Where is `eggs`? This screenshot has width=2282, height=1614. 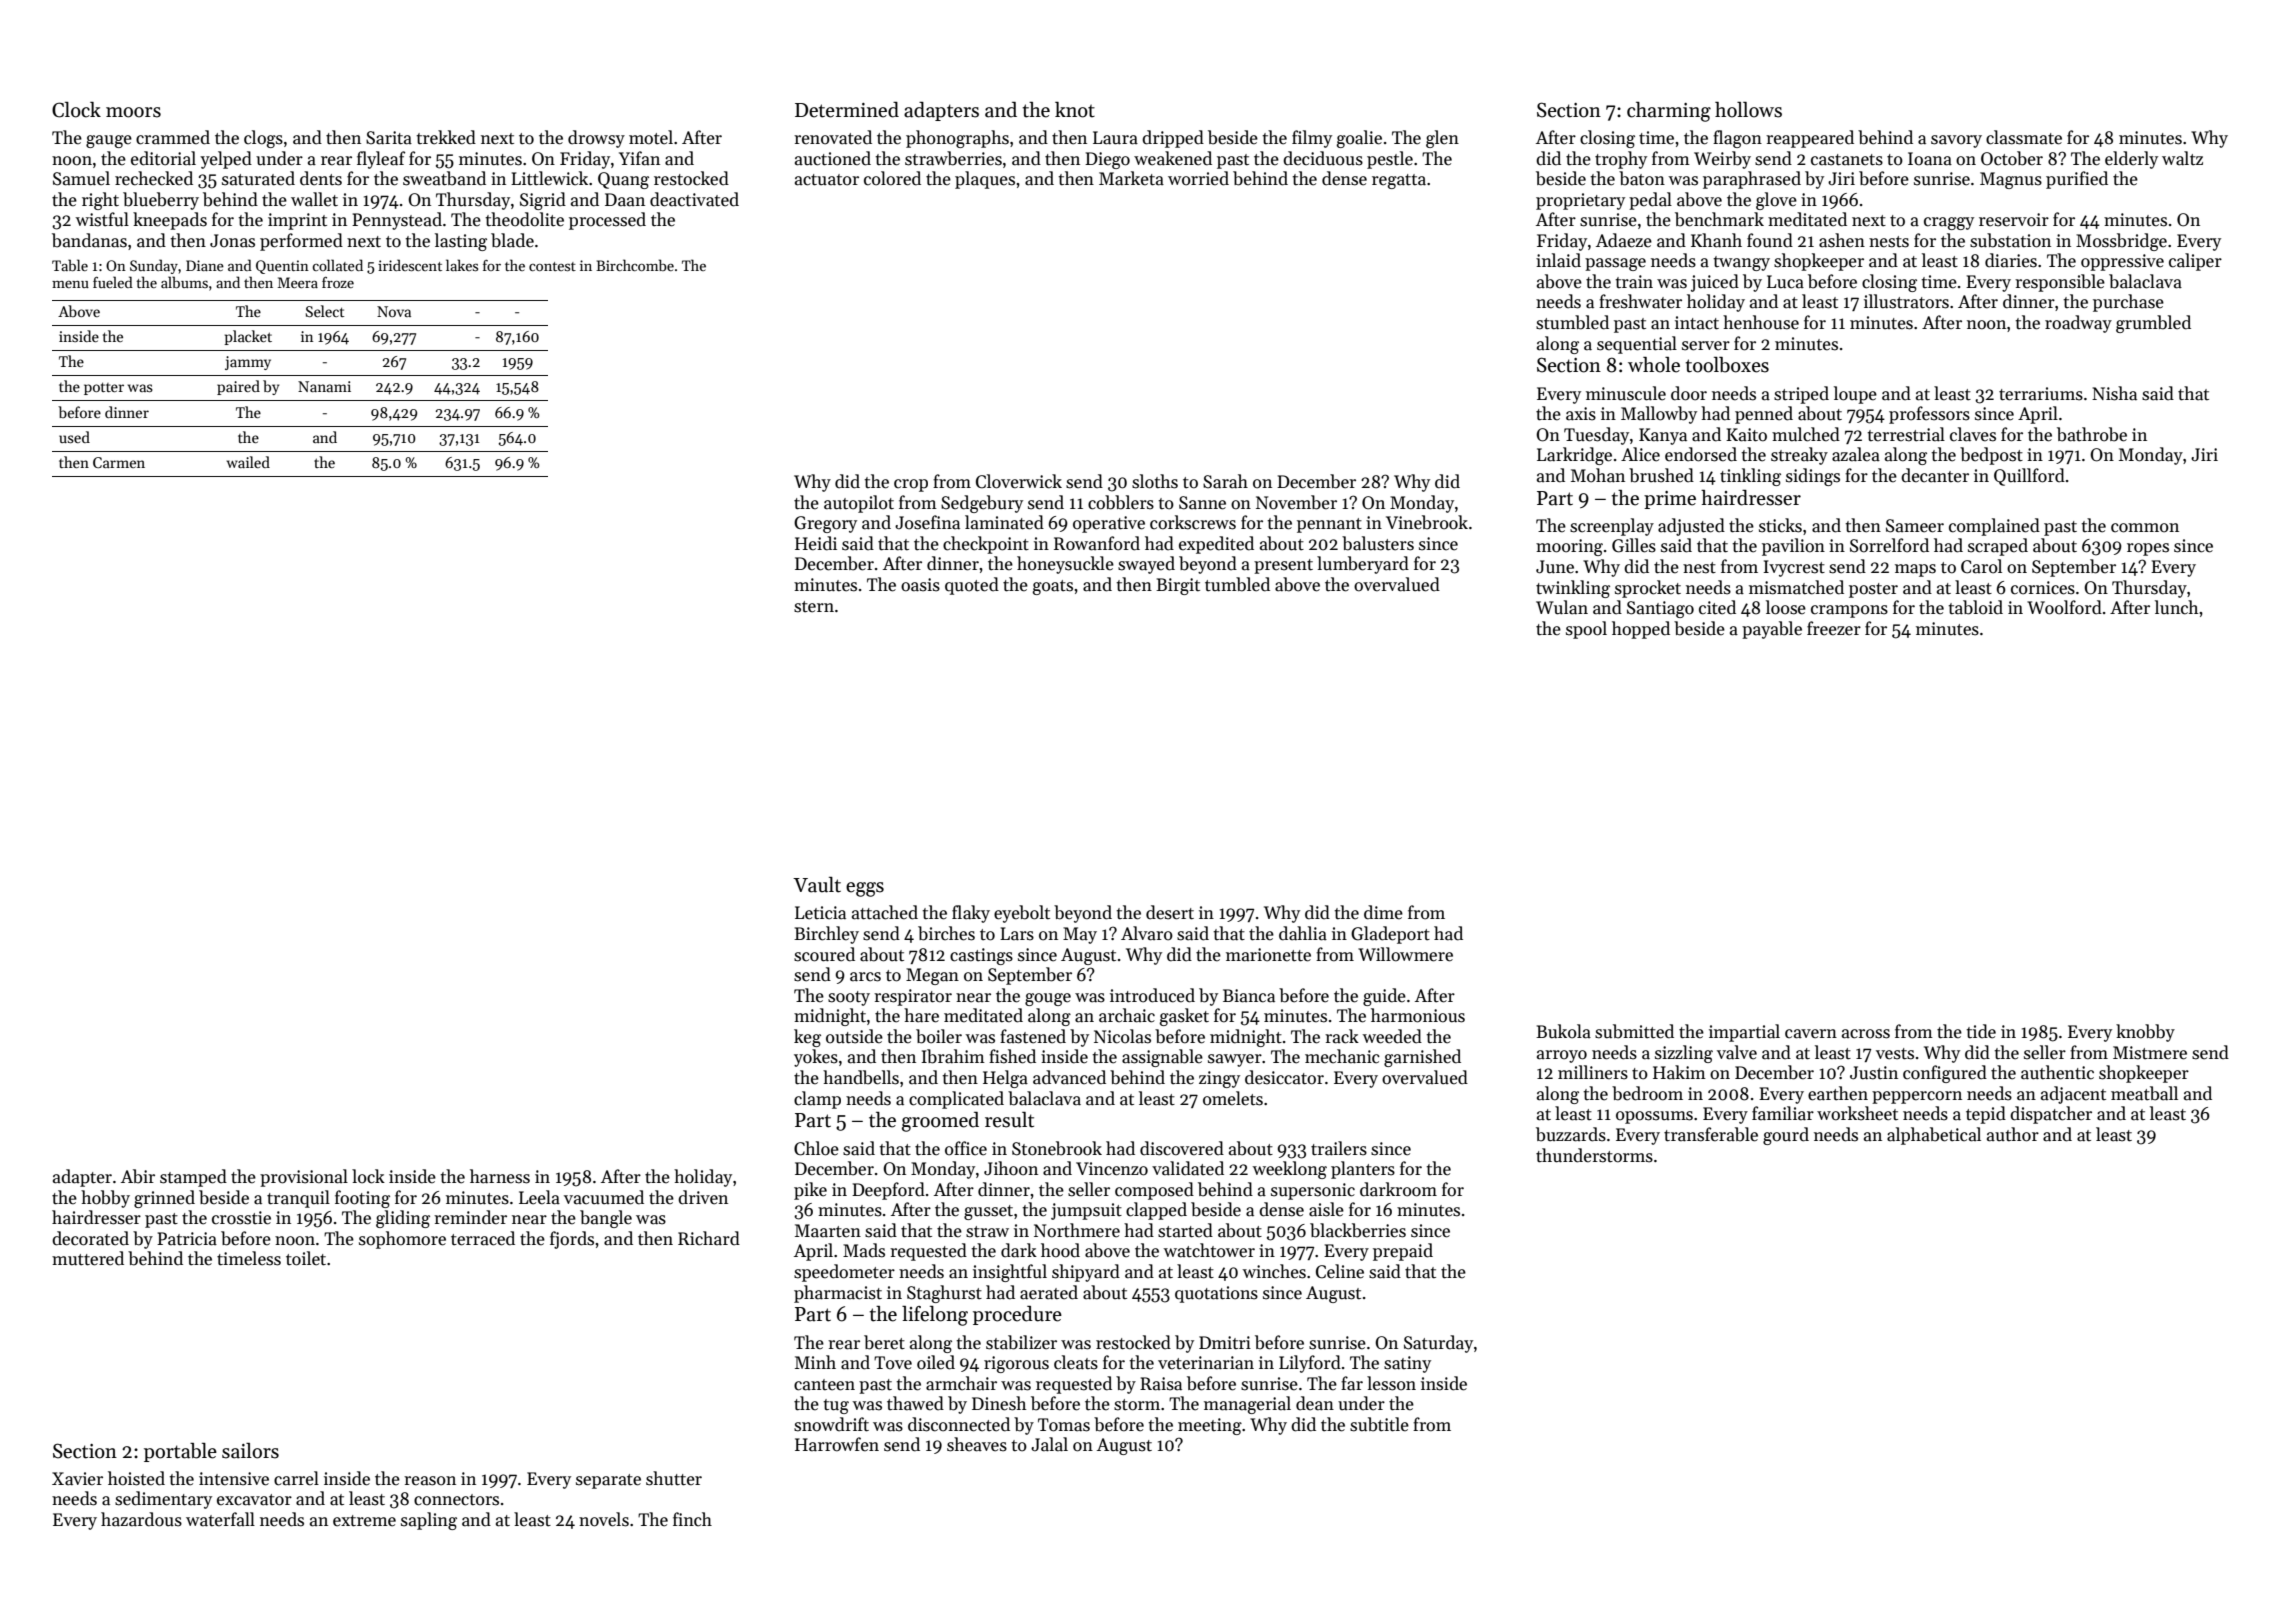 eggs is located at coordinates (865, 889).
